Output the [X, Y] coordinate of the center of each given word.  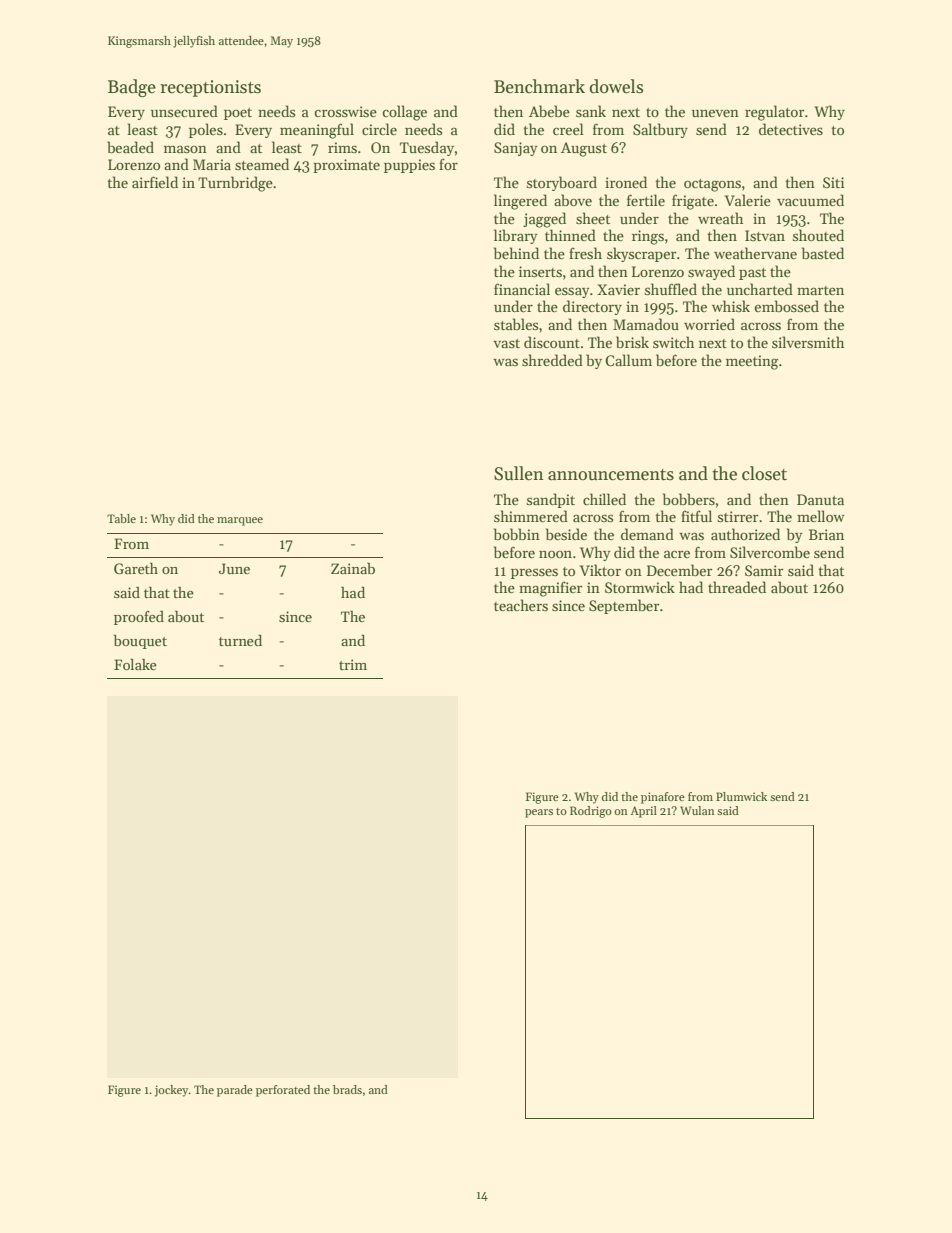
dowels [616, 86]
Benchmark [539, 86]
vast [506, 343]
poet [238, 114]
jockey [171, 1091]
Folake [135, 664]
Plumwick [741, 796]
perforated [283, 1091]
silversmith [808, 342]
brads [347, 1089]
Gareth [136, 568]
